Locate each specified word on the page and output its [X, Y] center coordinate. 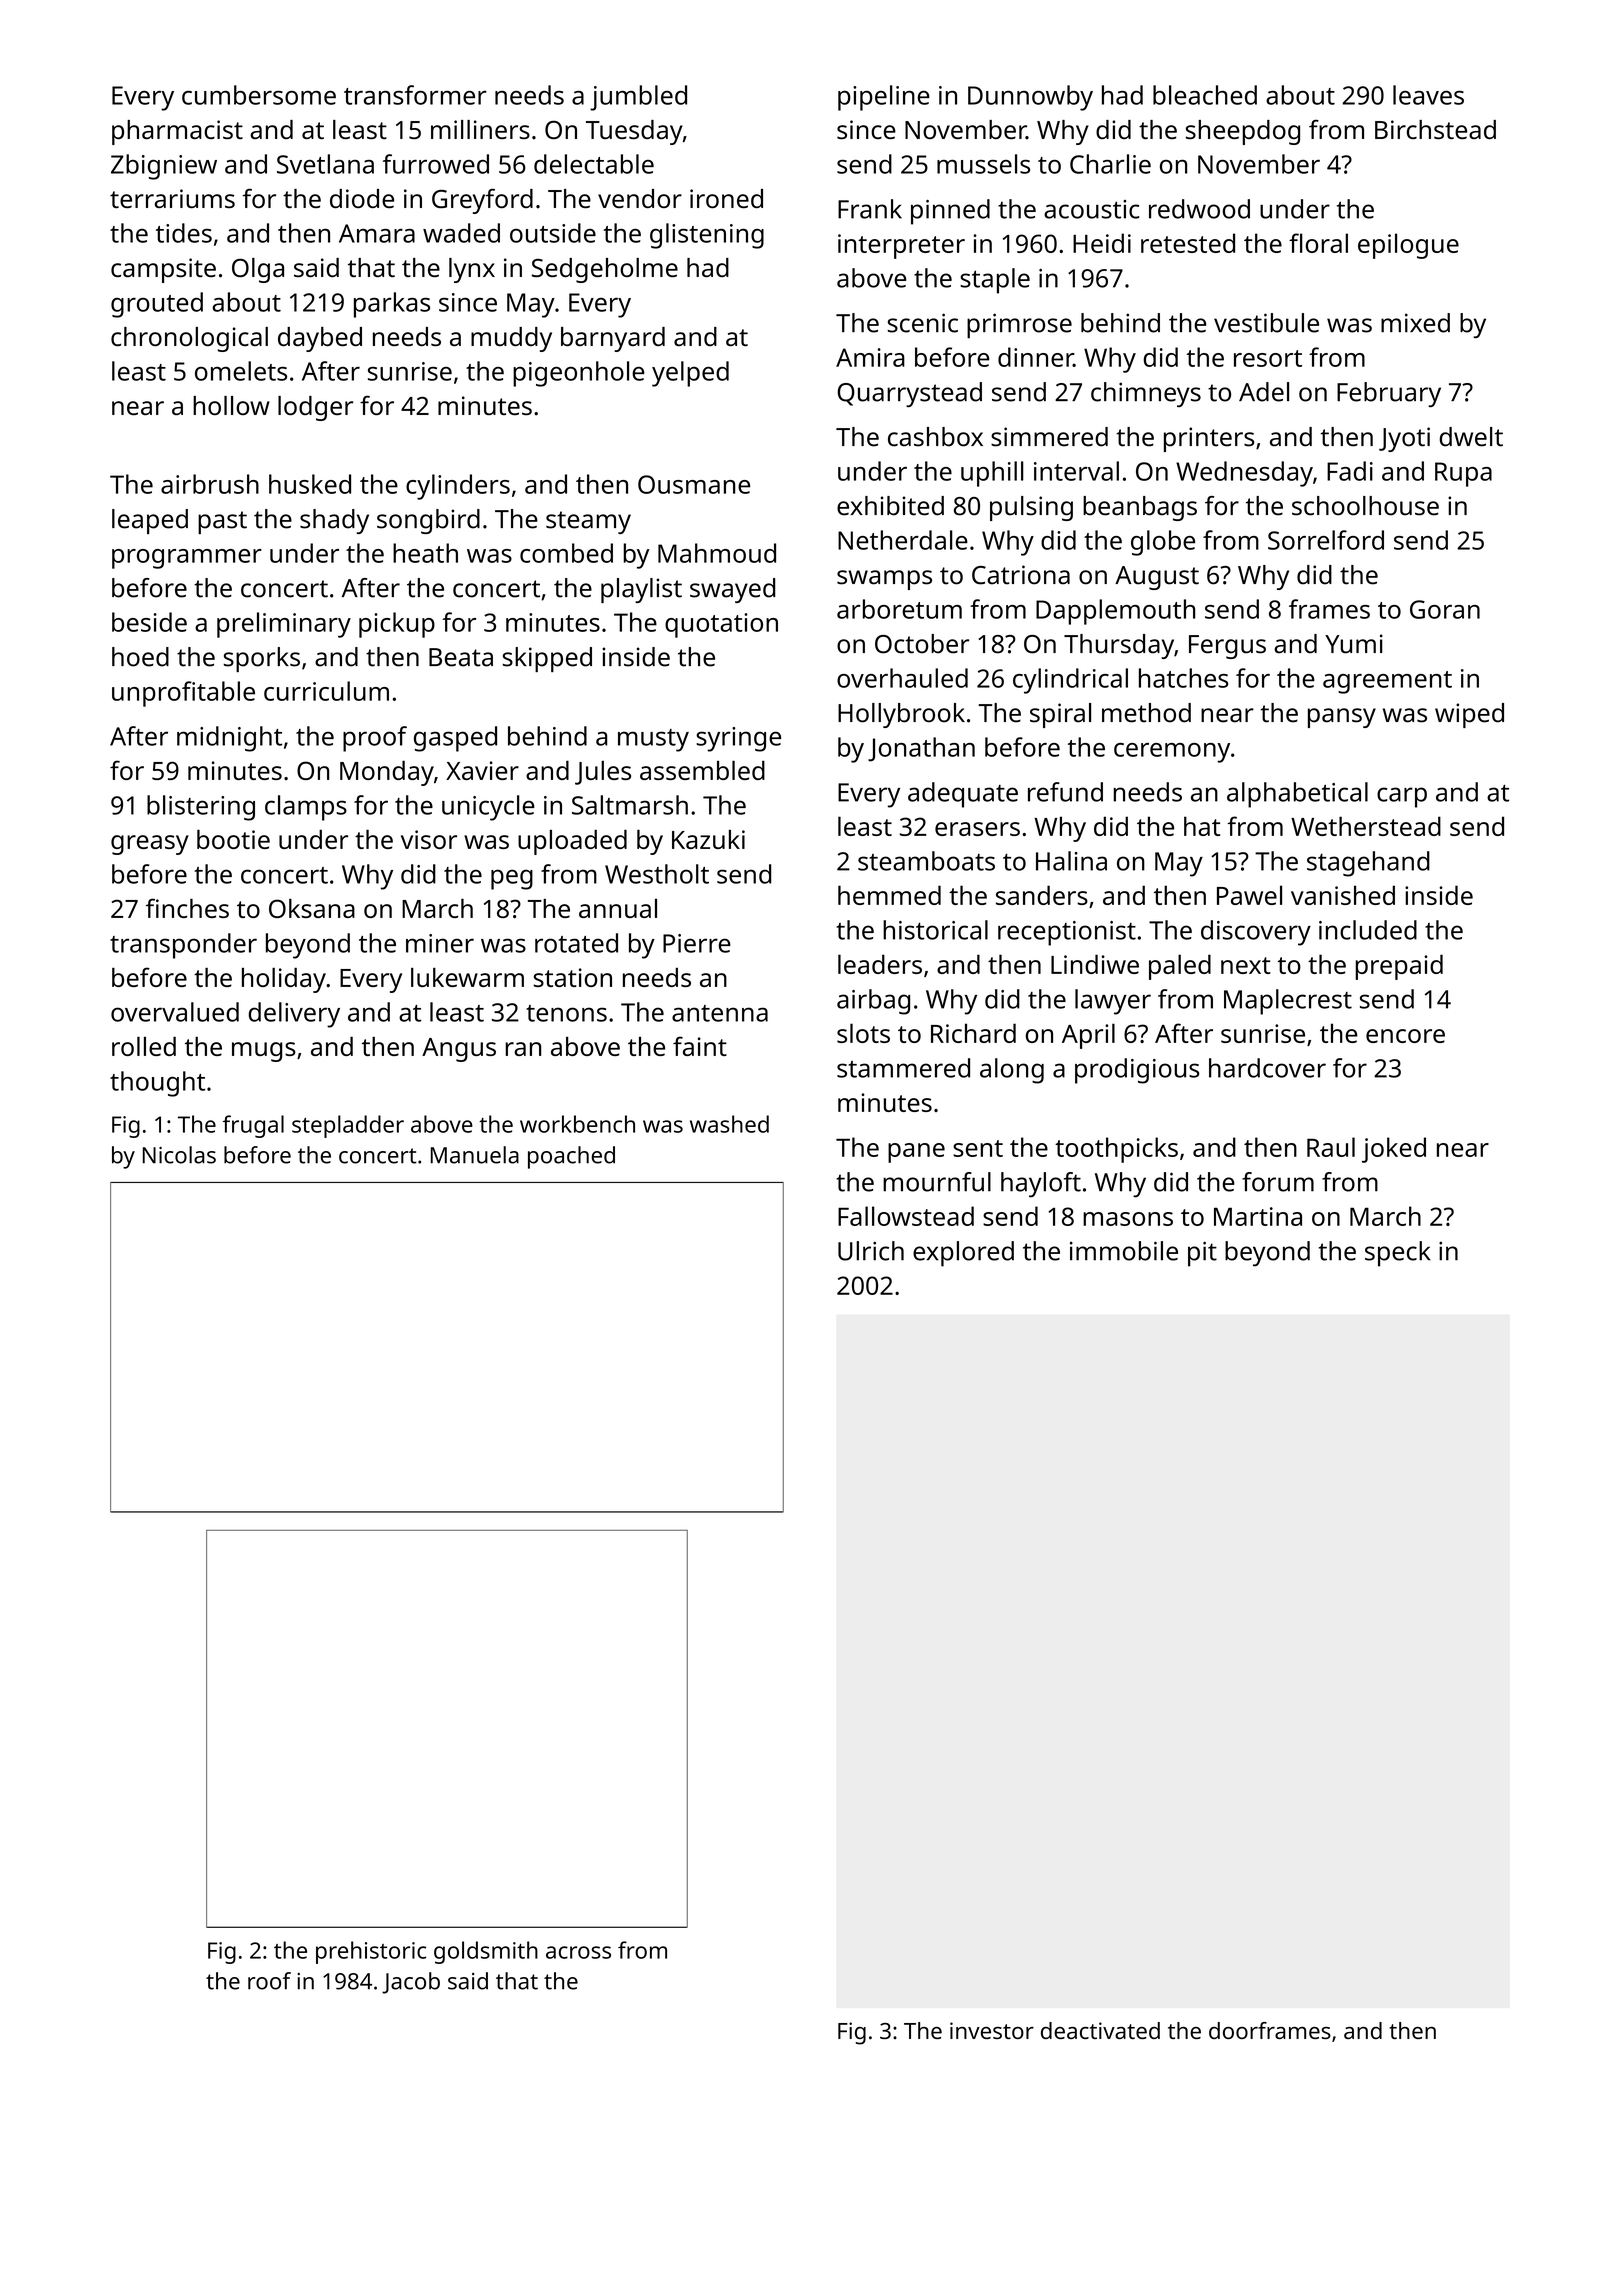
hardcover [1267, 1068]
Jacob [411, 1983]
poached [571, 1157]
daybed [320, 339]
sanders [1042, 895]
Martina [1258, 1216]
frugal [253, 1126]
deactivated [1100, 2030]
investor [992, 2030]
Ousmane [694, 484]
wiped [1469, 715]
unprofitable [183, 694]
